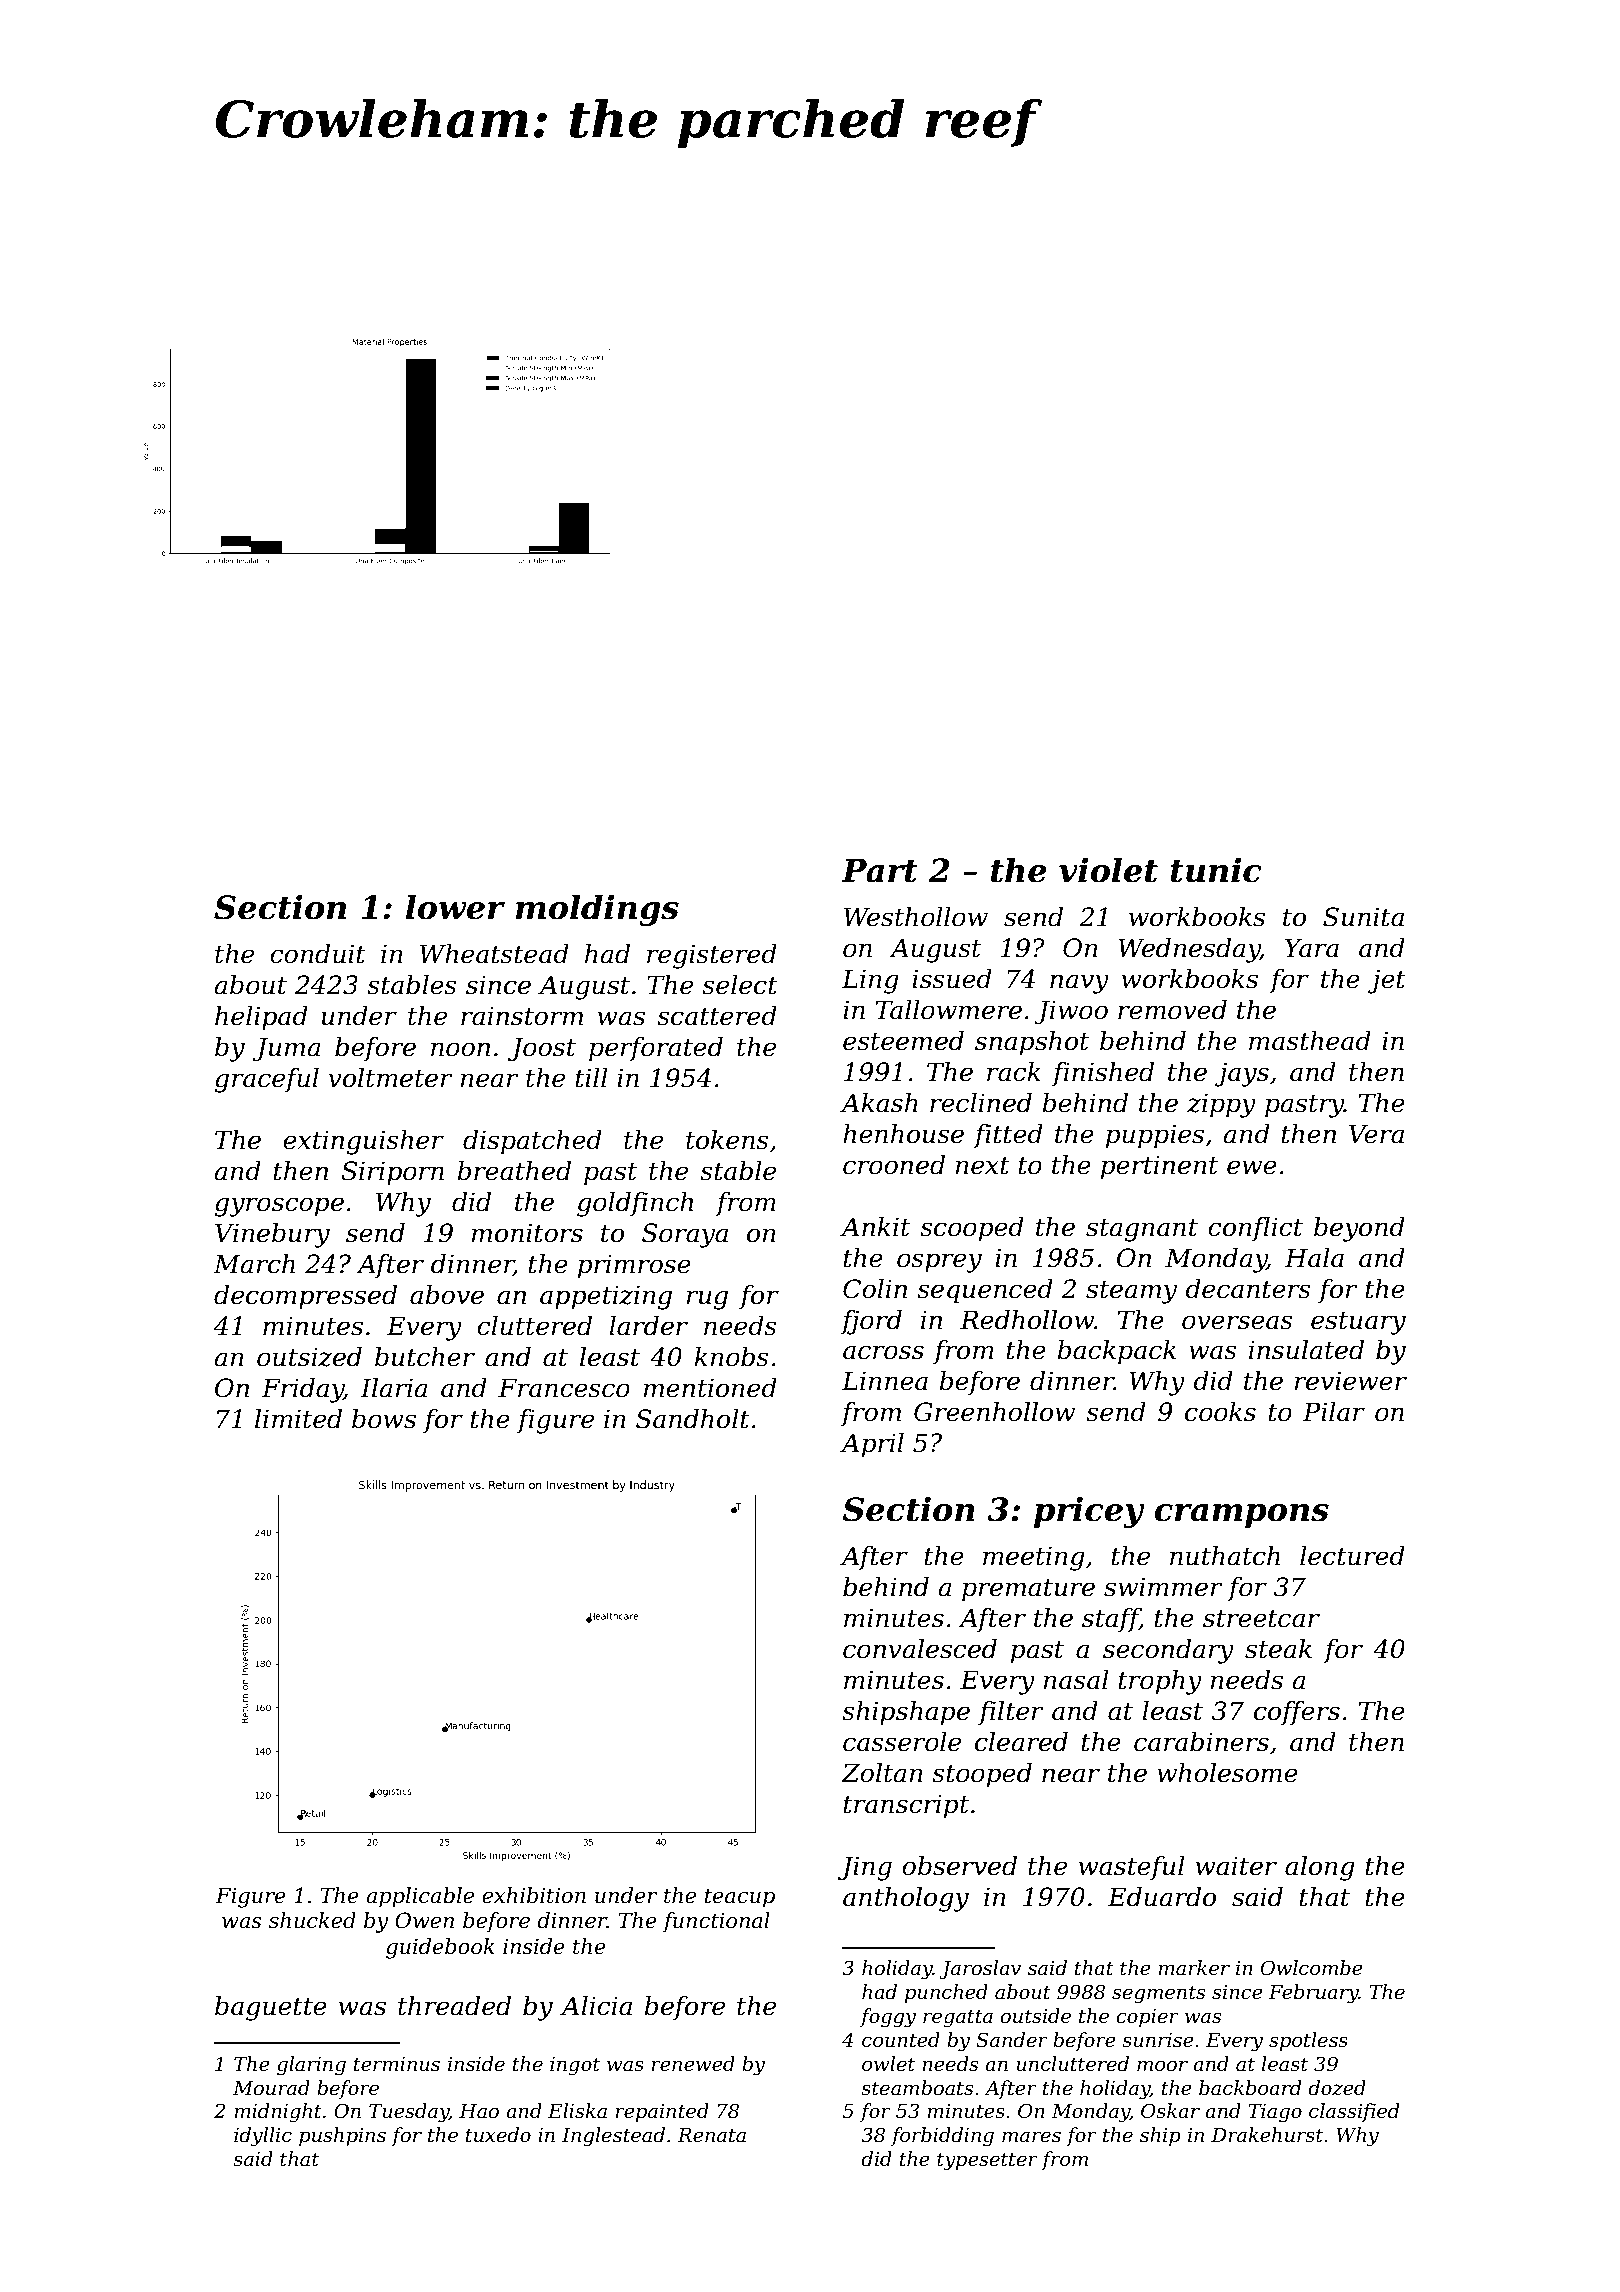  What do you see at coordinates (740, 1898) in the document?
I see `teacup` at bounding box center [740, 1898].
